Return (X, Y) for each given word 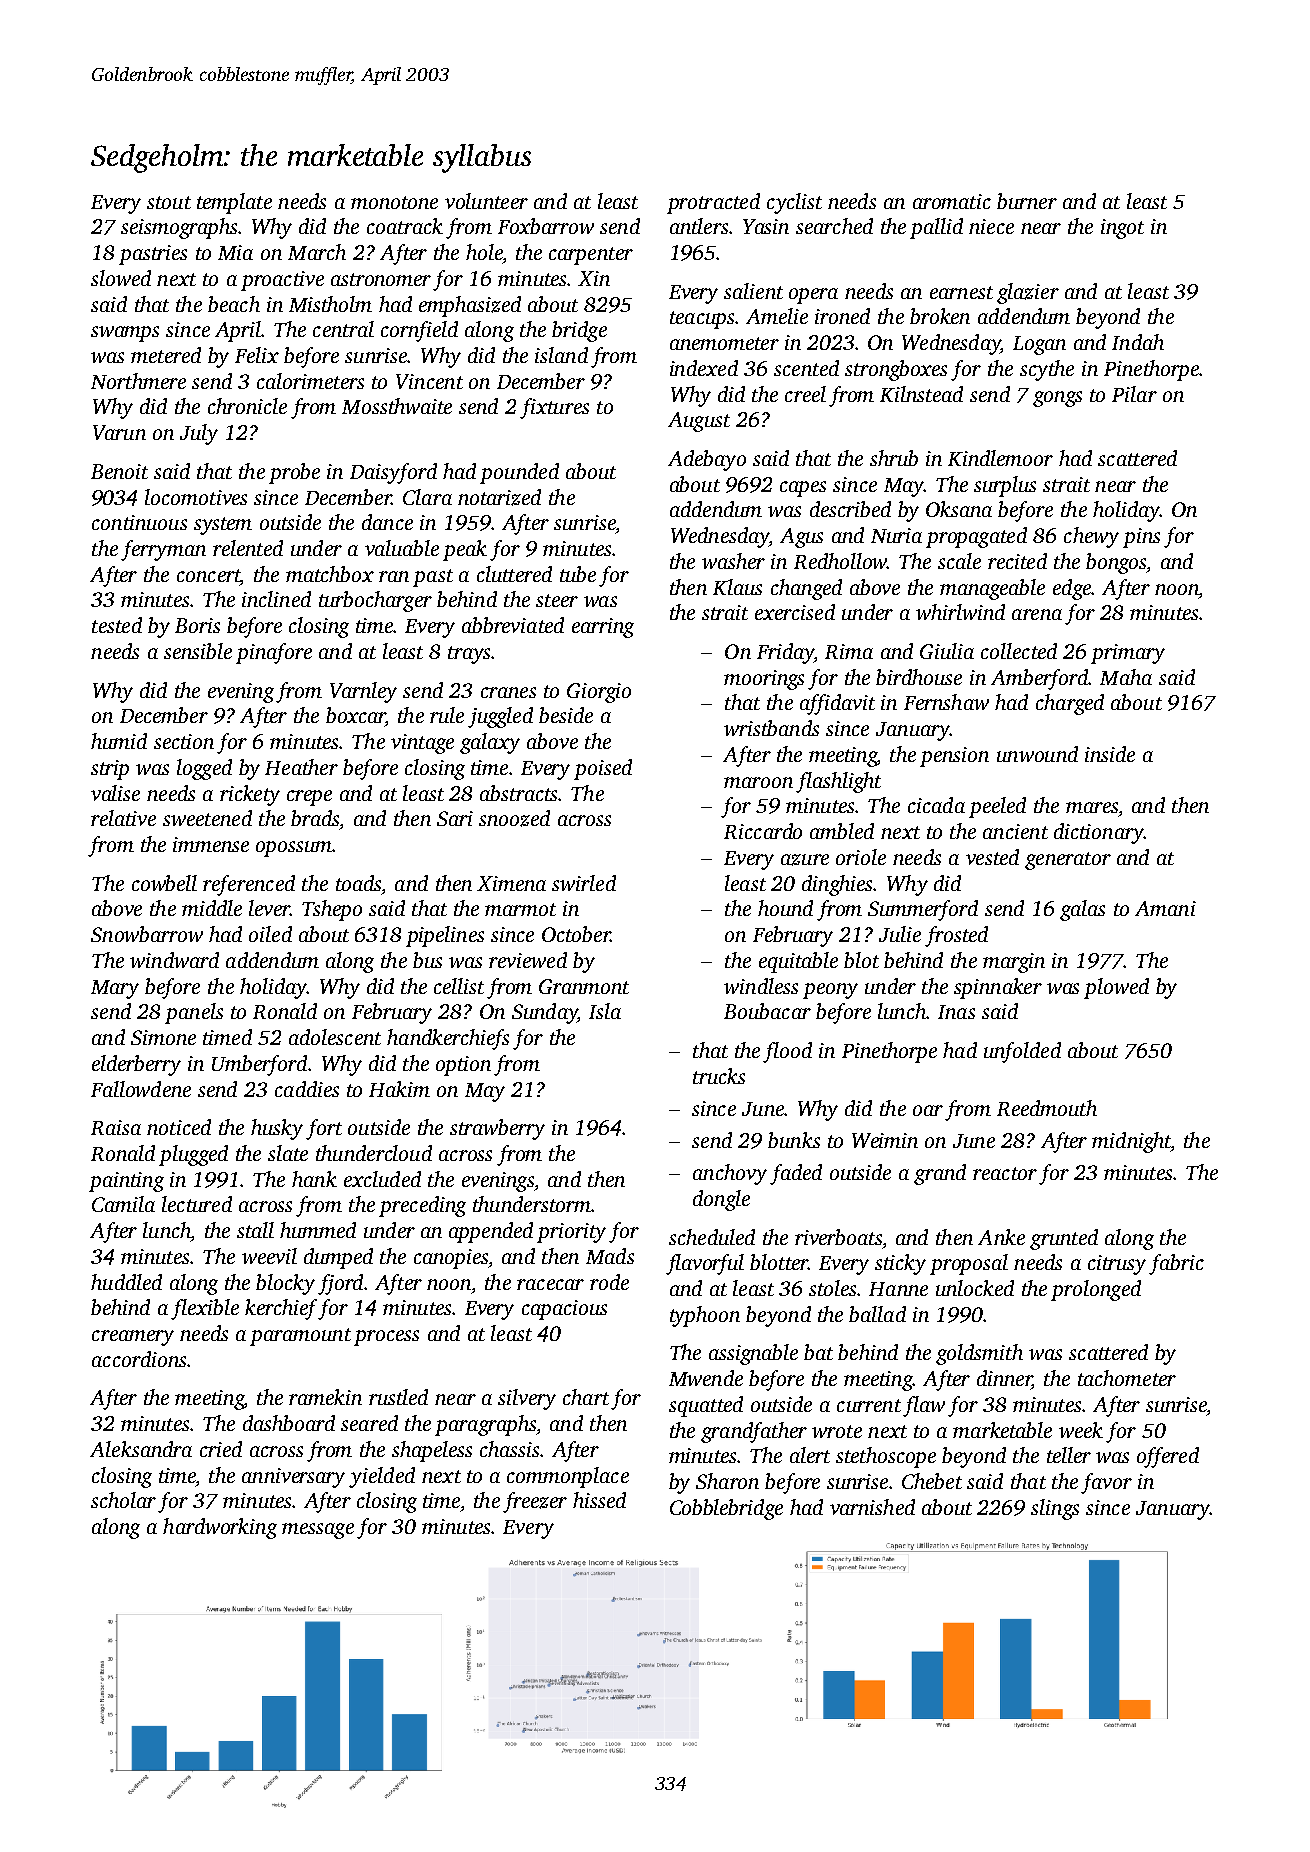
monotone (394, 202)
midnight (1131, 1142)
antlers (699, 226)
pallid (936, 228)
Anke (1001, 1237)
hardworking (220, 1528)
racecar (550, 1284)
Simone (163, 1037)
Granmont (584, 986)
